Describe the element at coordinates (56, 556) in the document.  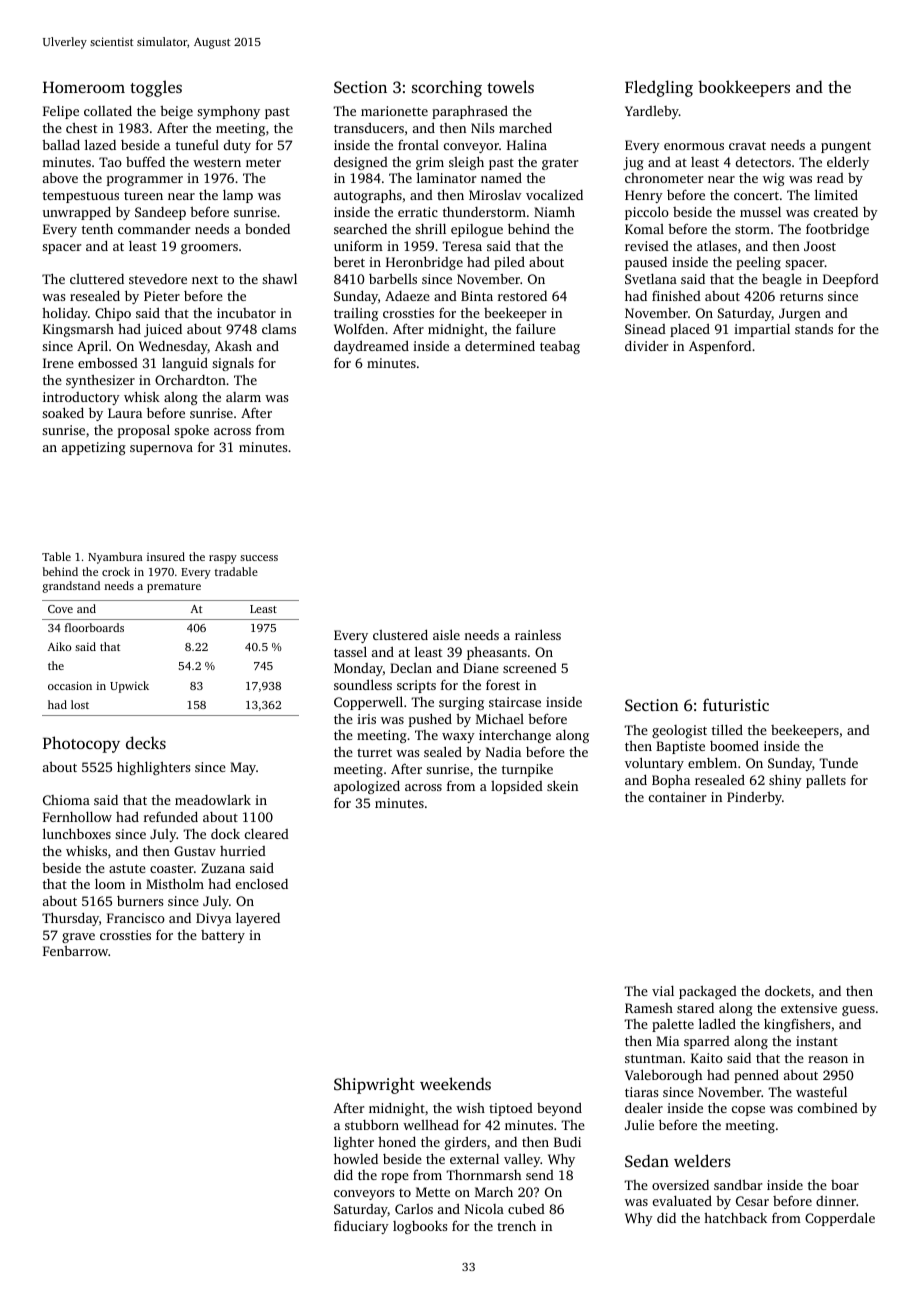
I see `Table` at that location.
